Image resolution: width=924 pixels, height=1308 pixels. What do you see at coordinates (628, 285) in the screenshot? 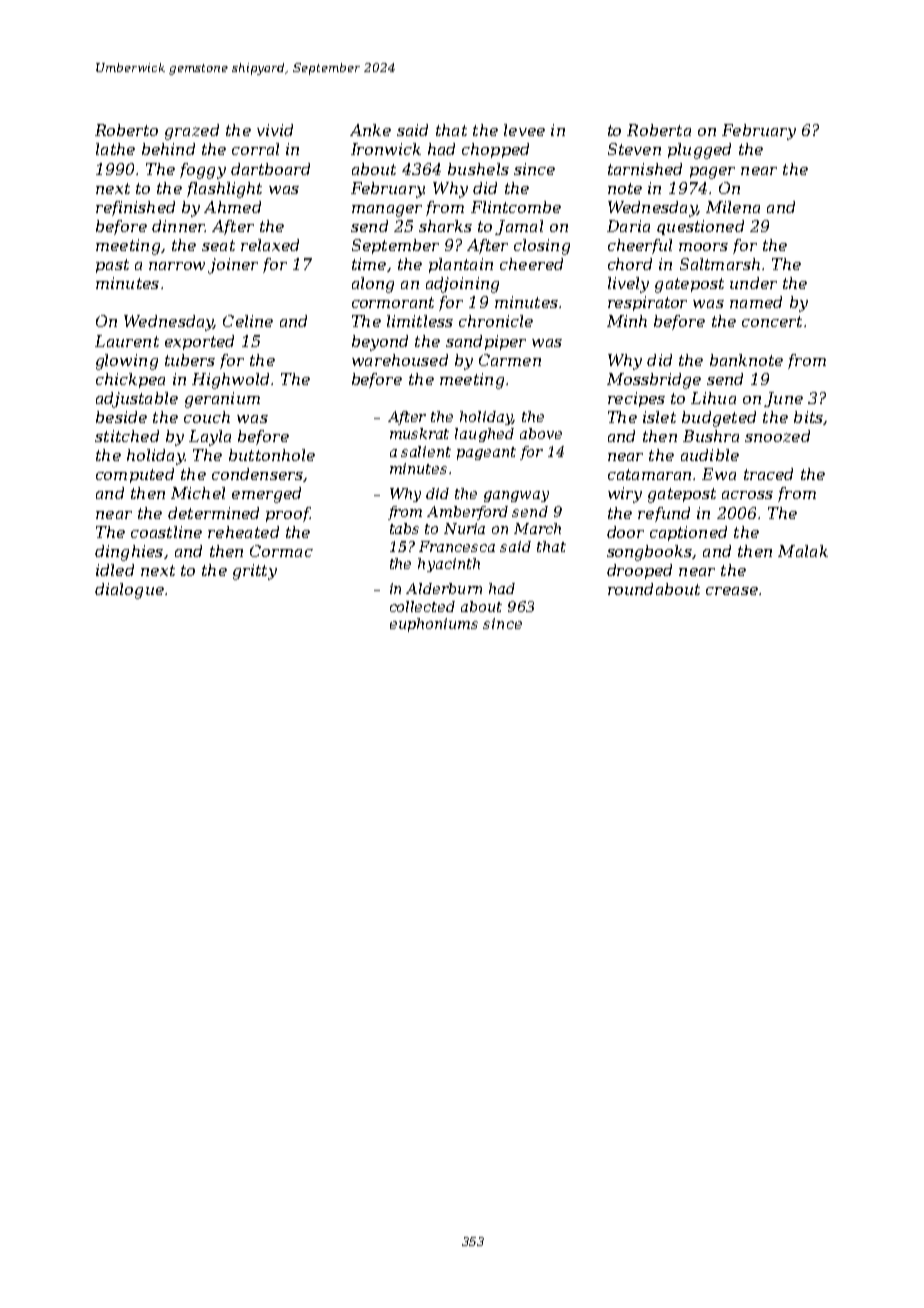
I see `lively` at bounding box center [628, 285].
